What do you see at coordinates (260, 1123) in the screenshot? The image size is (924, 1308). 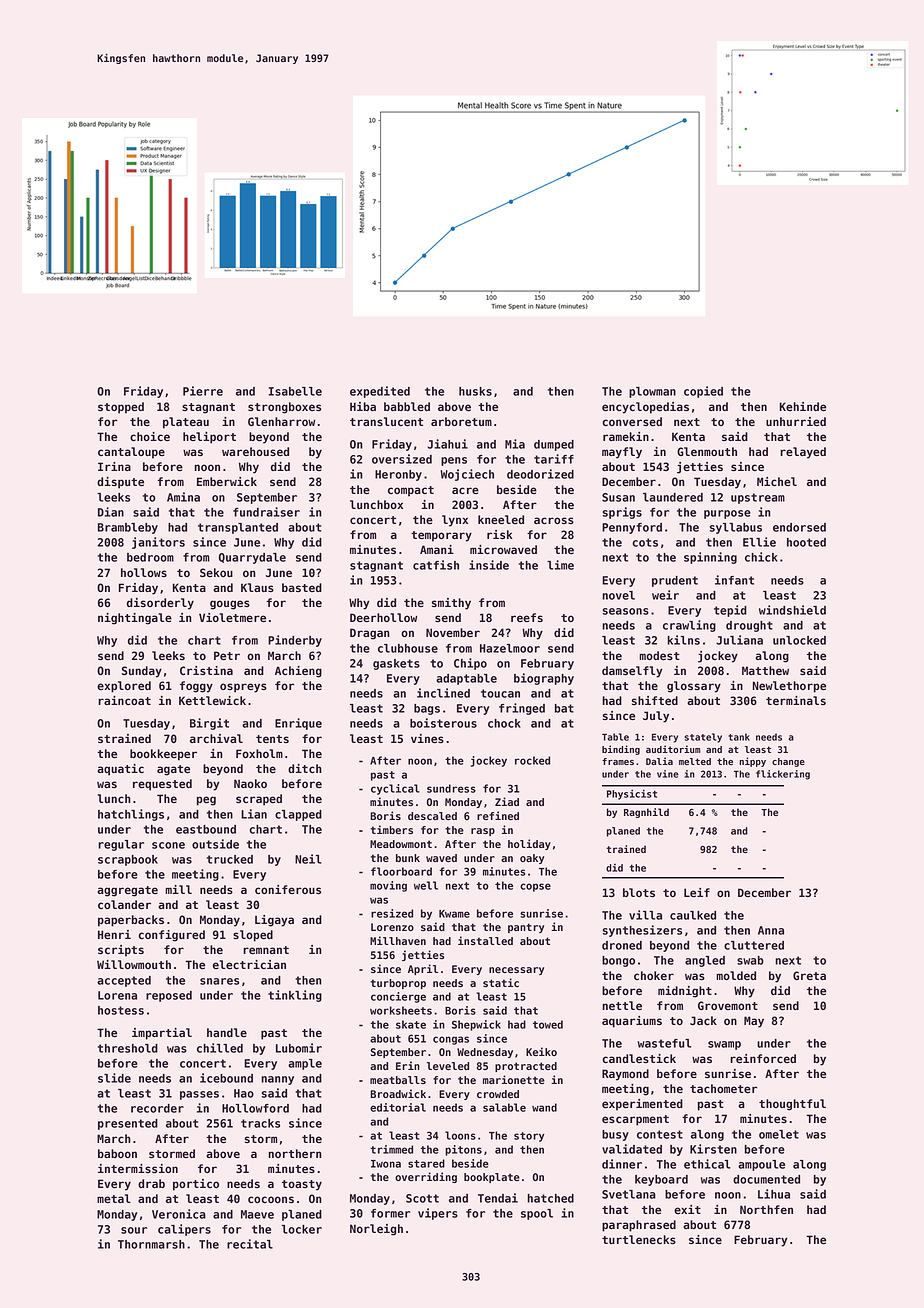 I see `tracks` at bounding box center [260, 1123].
